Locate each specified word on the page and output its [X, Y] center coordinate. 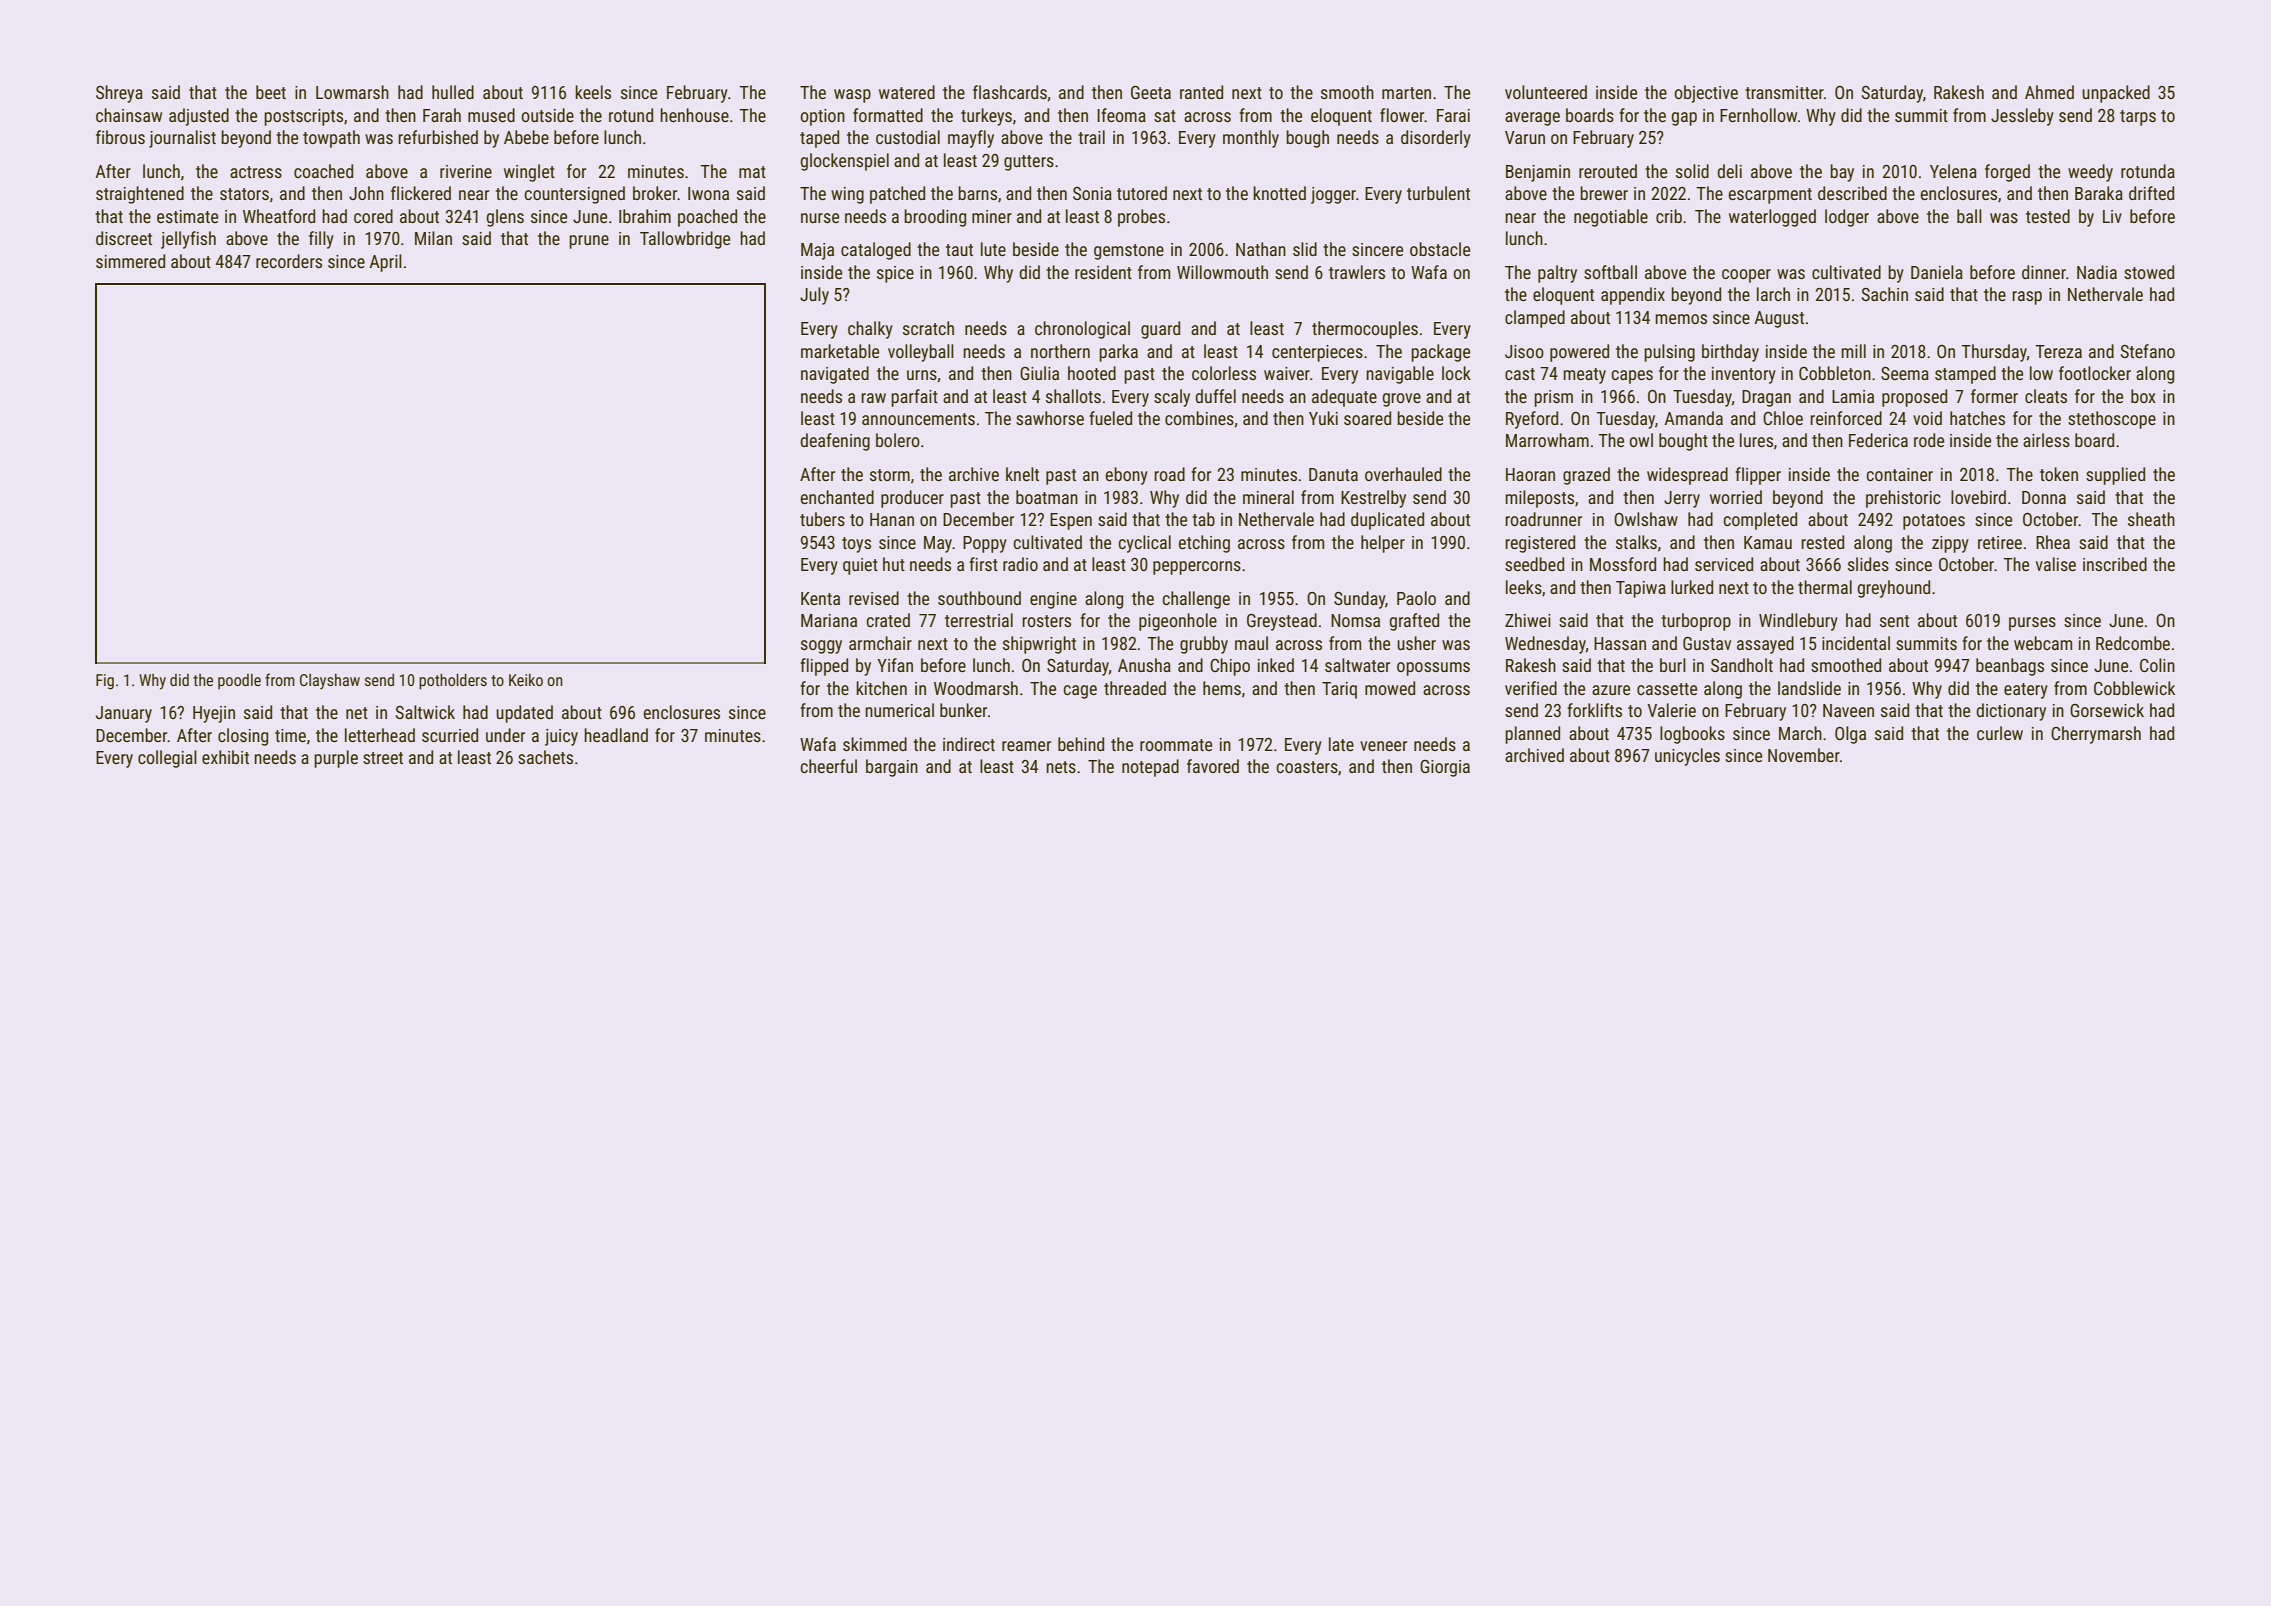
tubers [822, 519]
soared [1367, 418]
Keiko [526, 680]
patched [897, 195]
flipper [1758, 476]
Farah [442, 115]
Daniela [1937, 272]
